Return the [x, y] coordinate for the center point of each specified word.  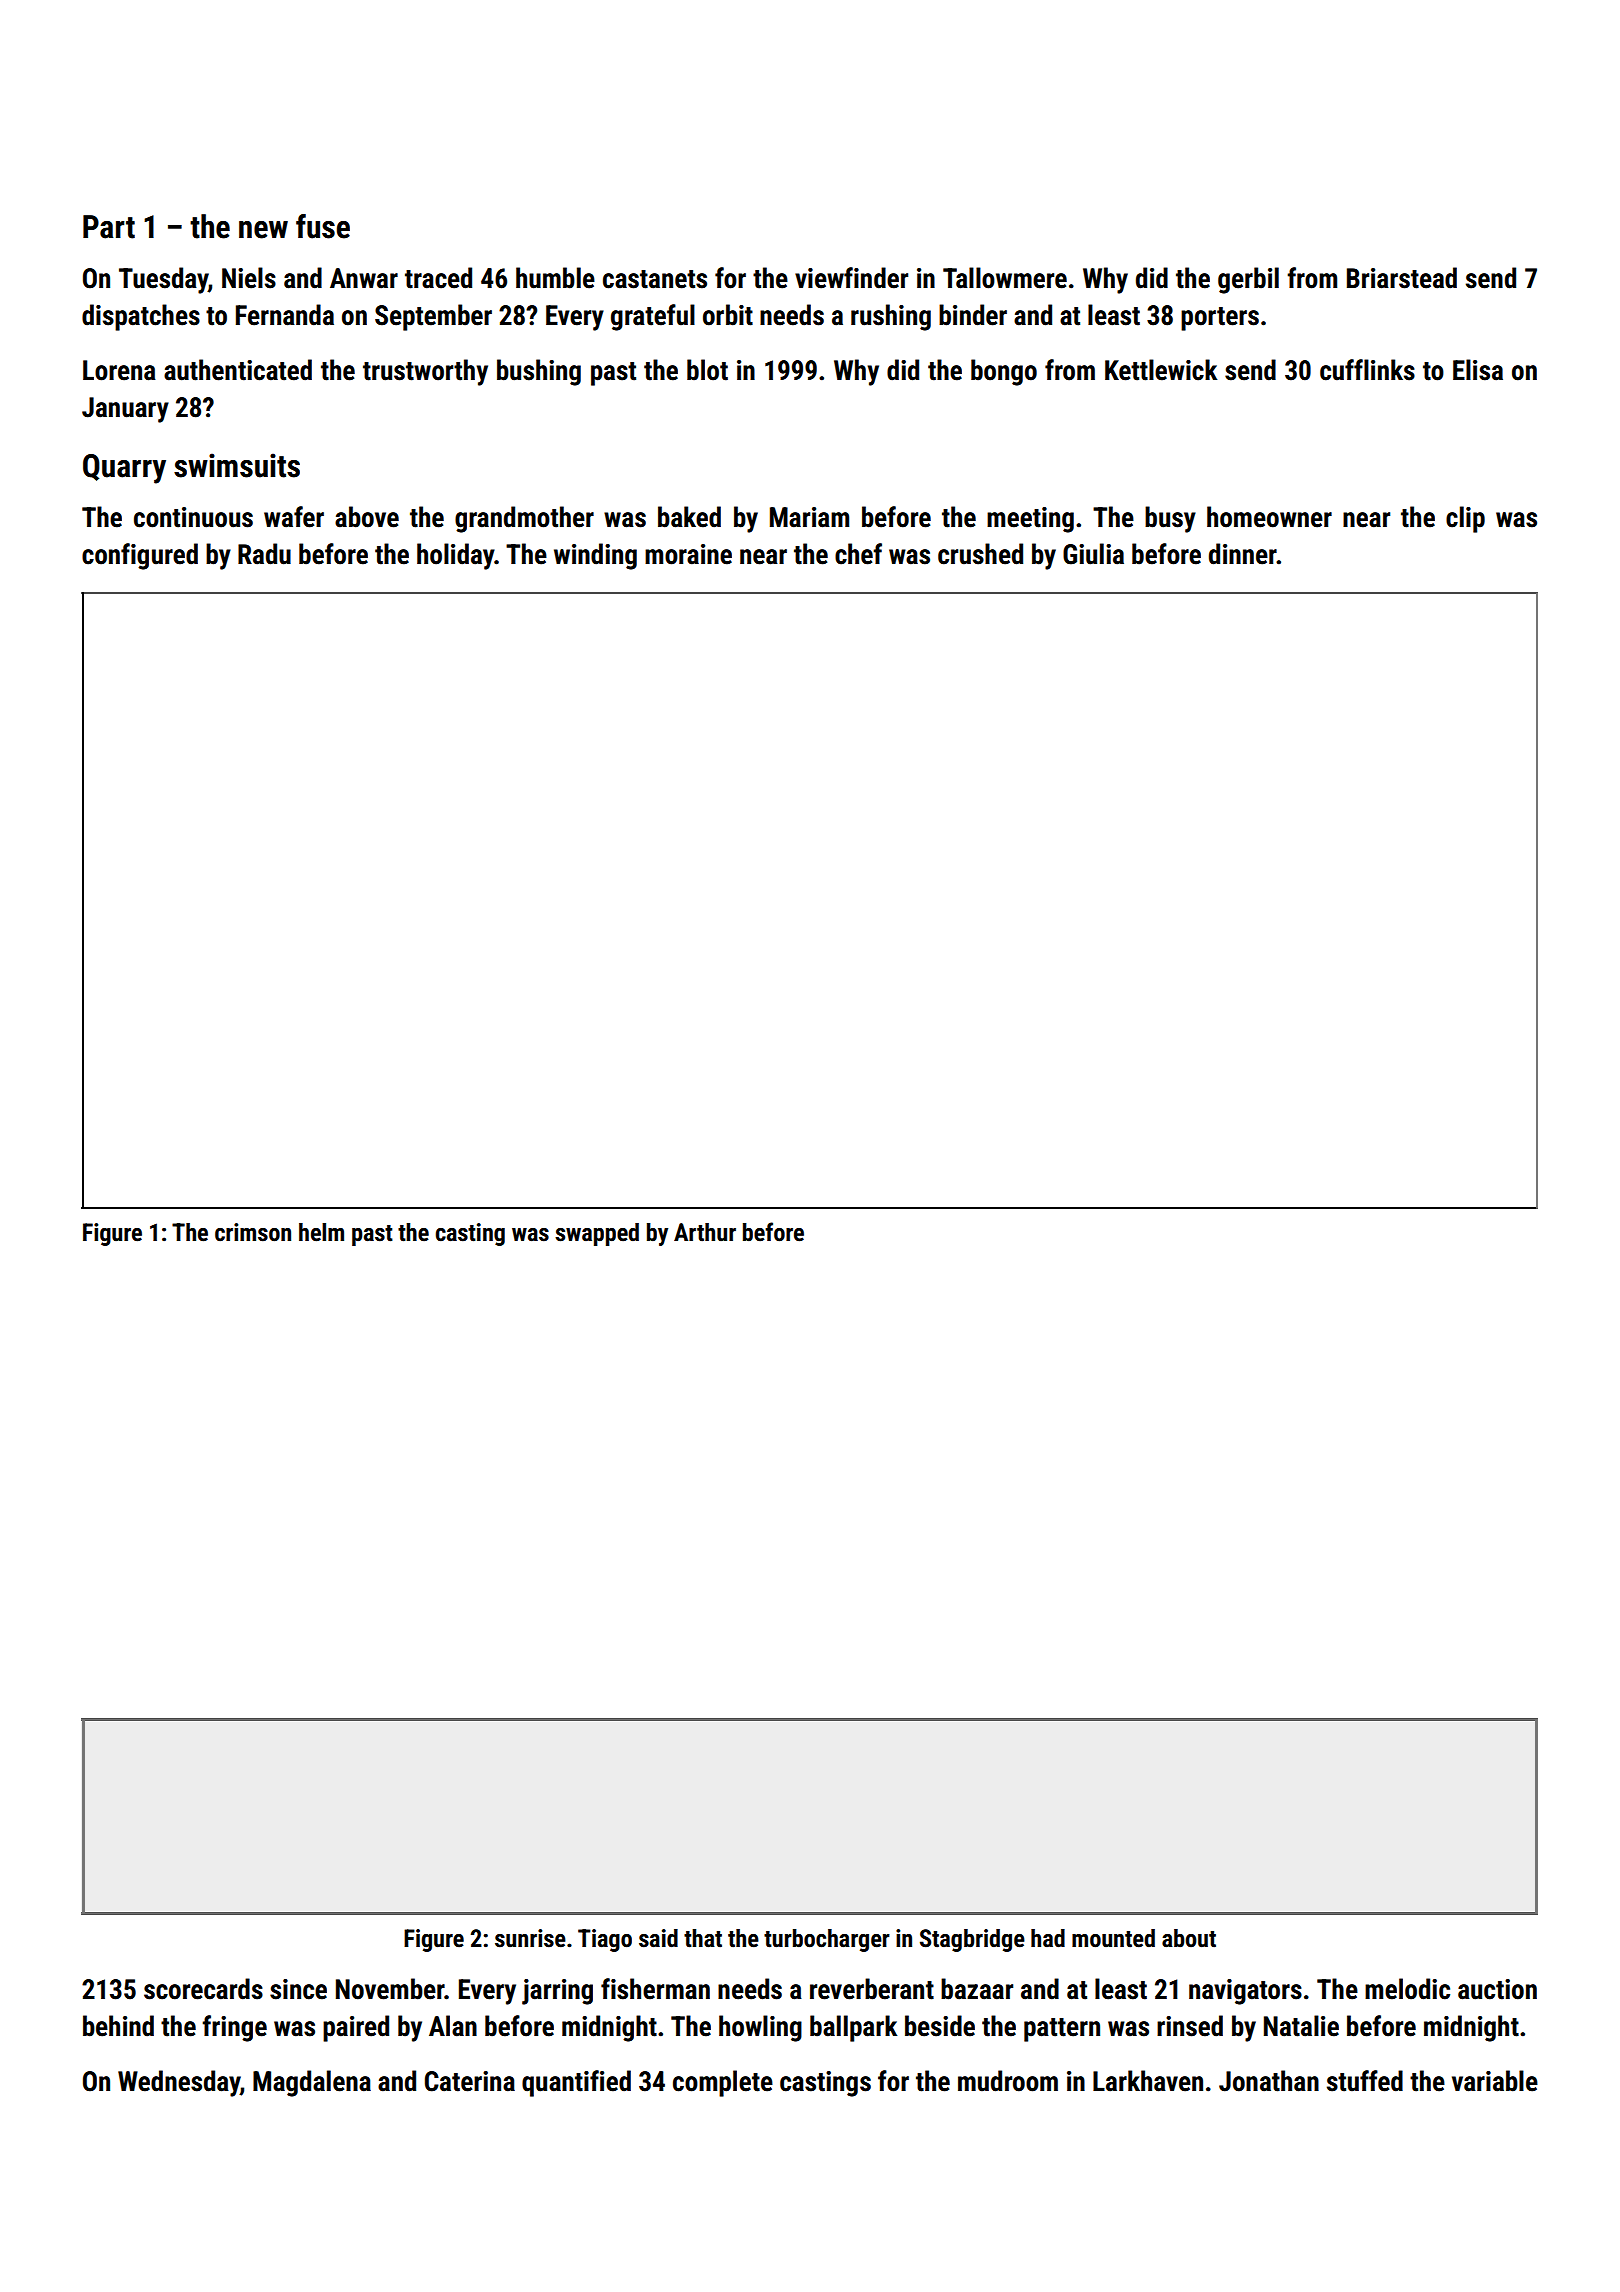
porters [1220, 319]
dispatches [141, 317]
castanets [655, 279]
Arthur [705, 1232]
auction [1497, 1989]
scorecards [203, 1989]
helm [321, 1232]
